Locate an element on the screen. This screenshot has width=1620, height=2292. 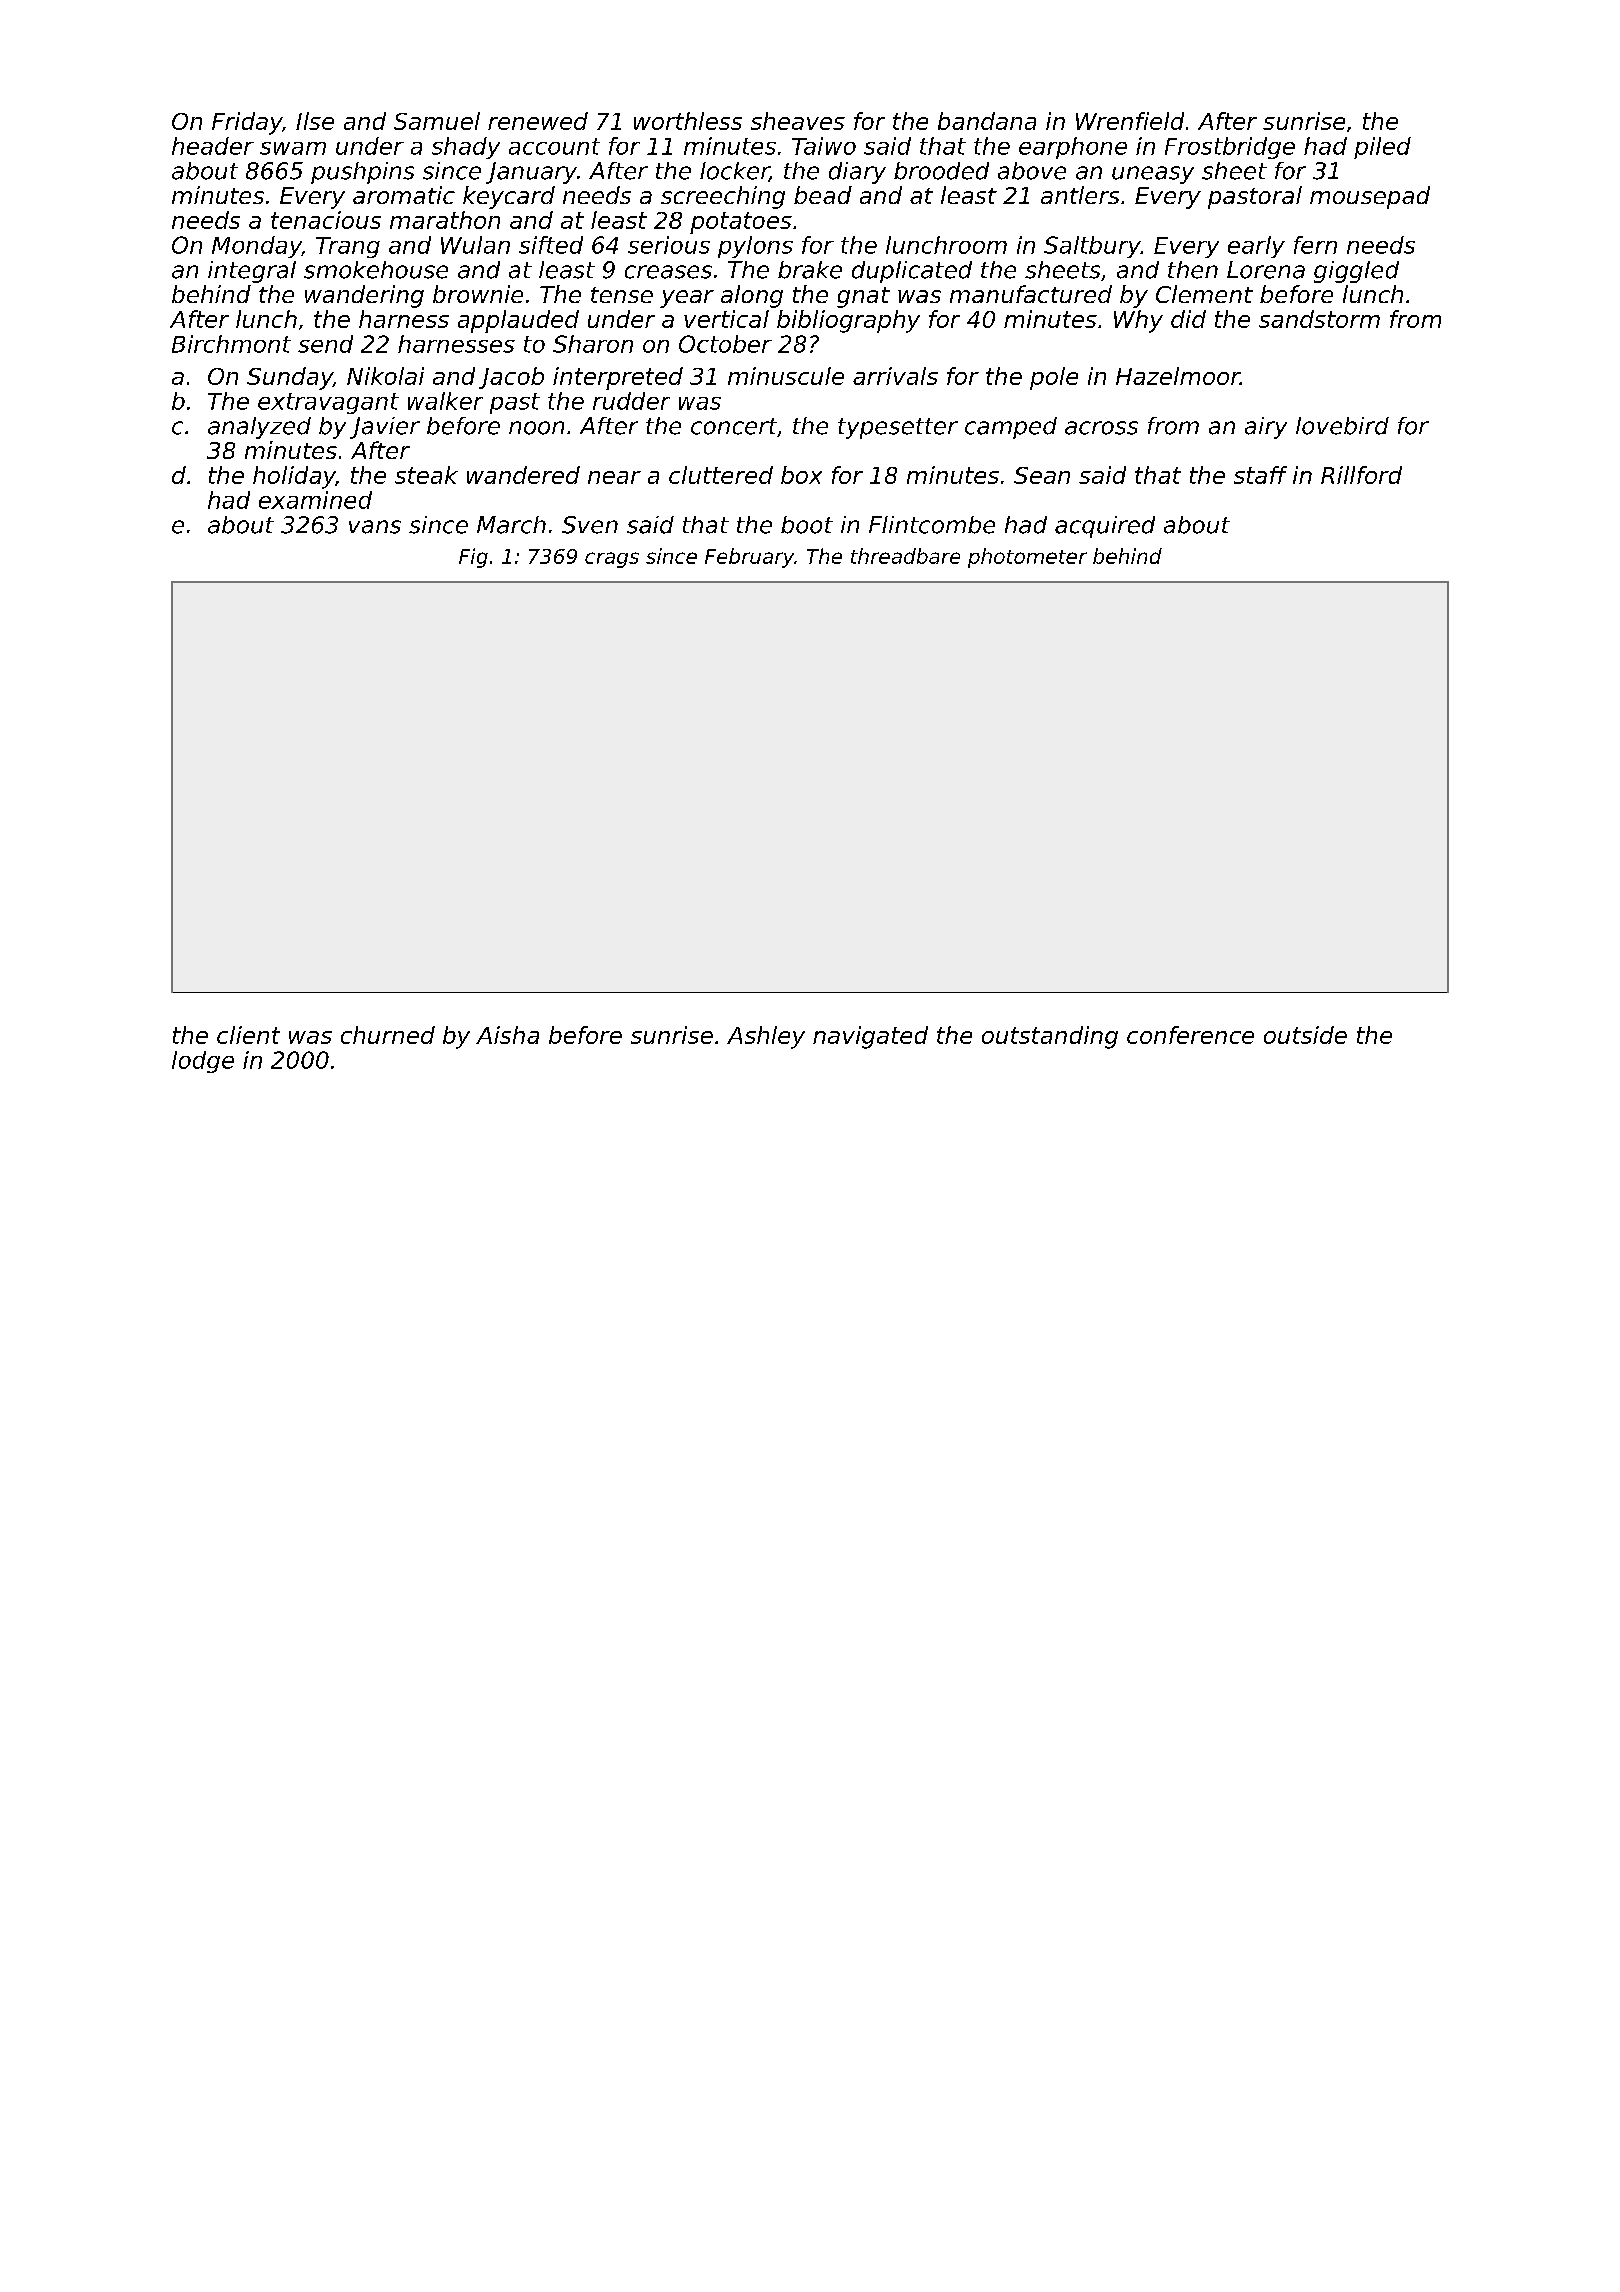
manufactured is located at coordinates (1031, 294).
